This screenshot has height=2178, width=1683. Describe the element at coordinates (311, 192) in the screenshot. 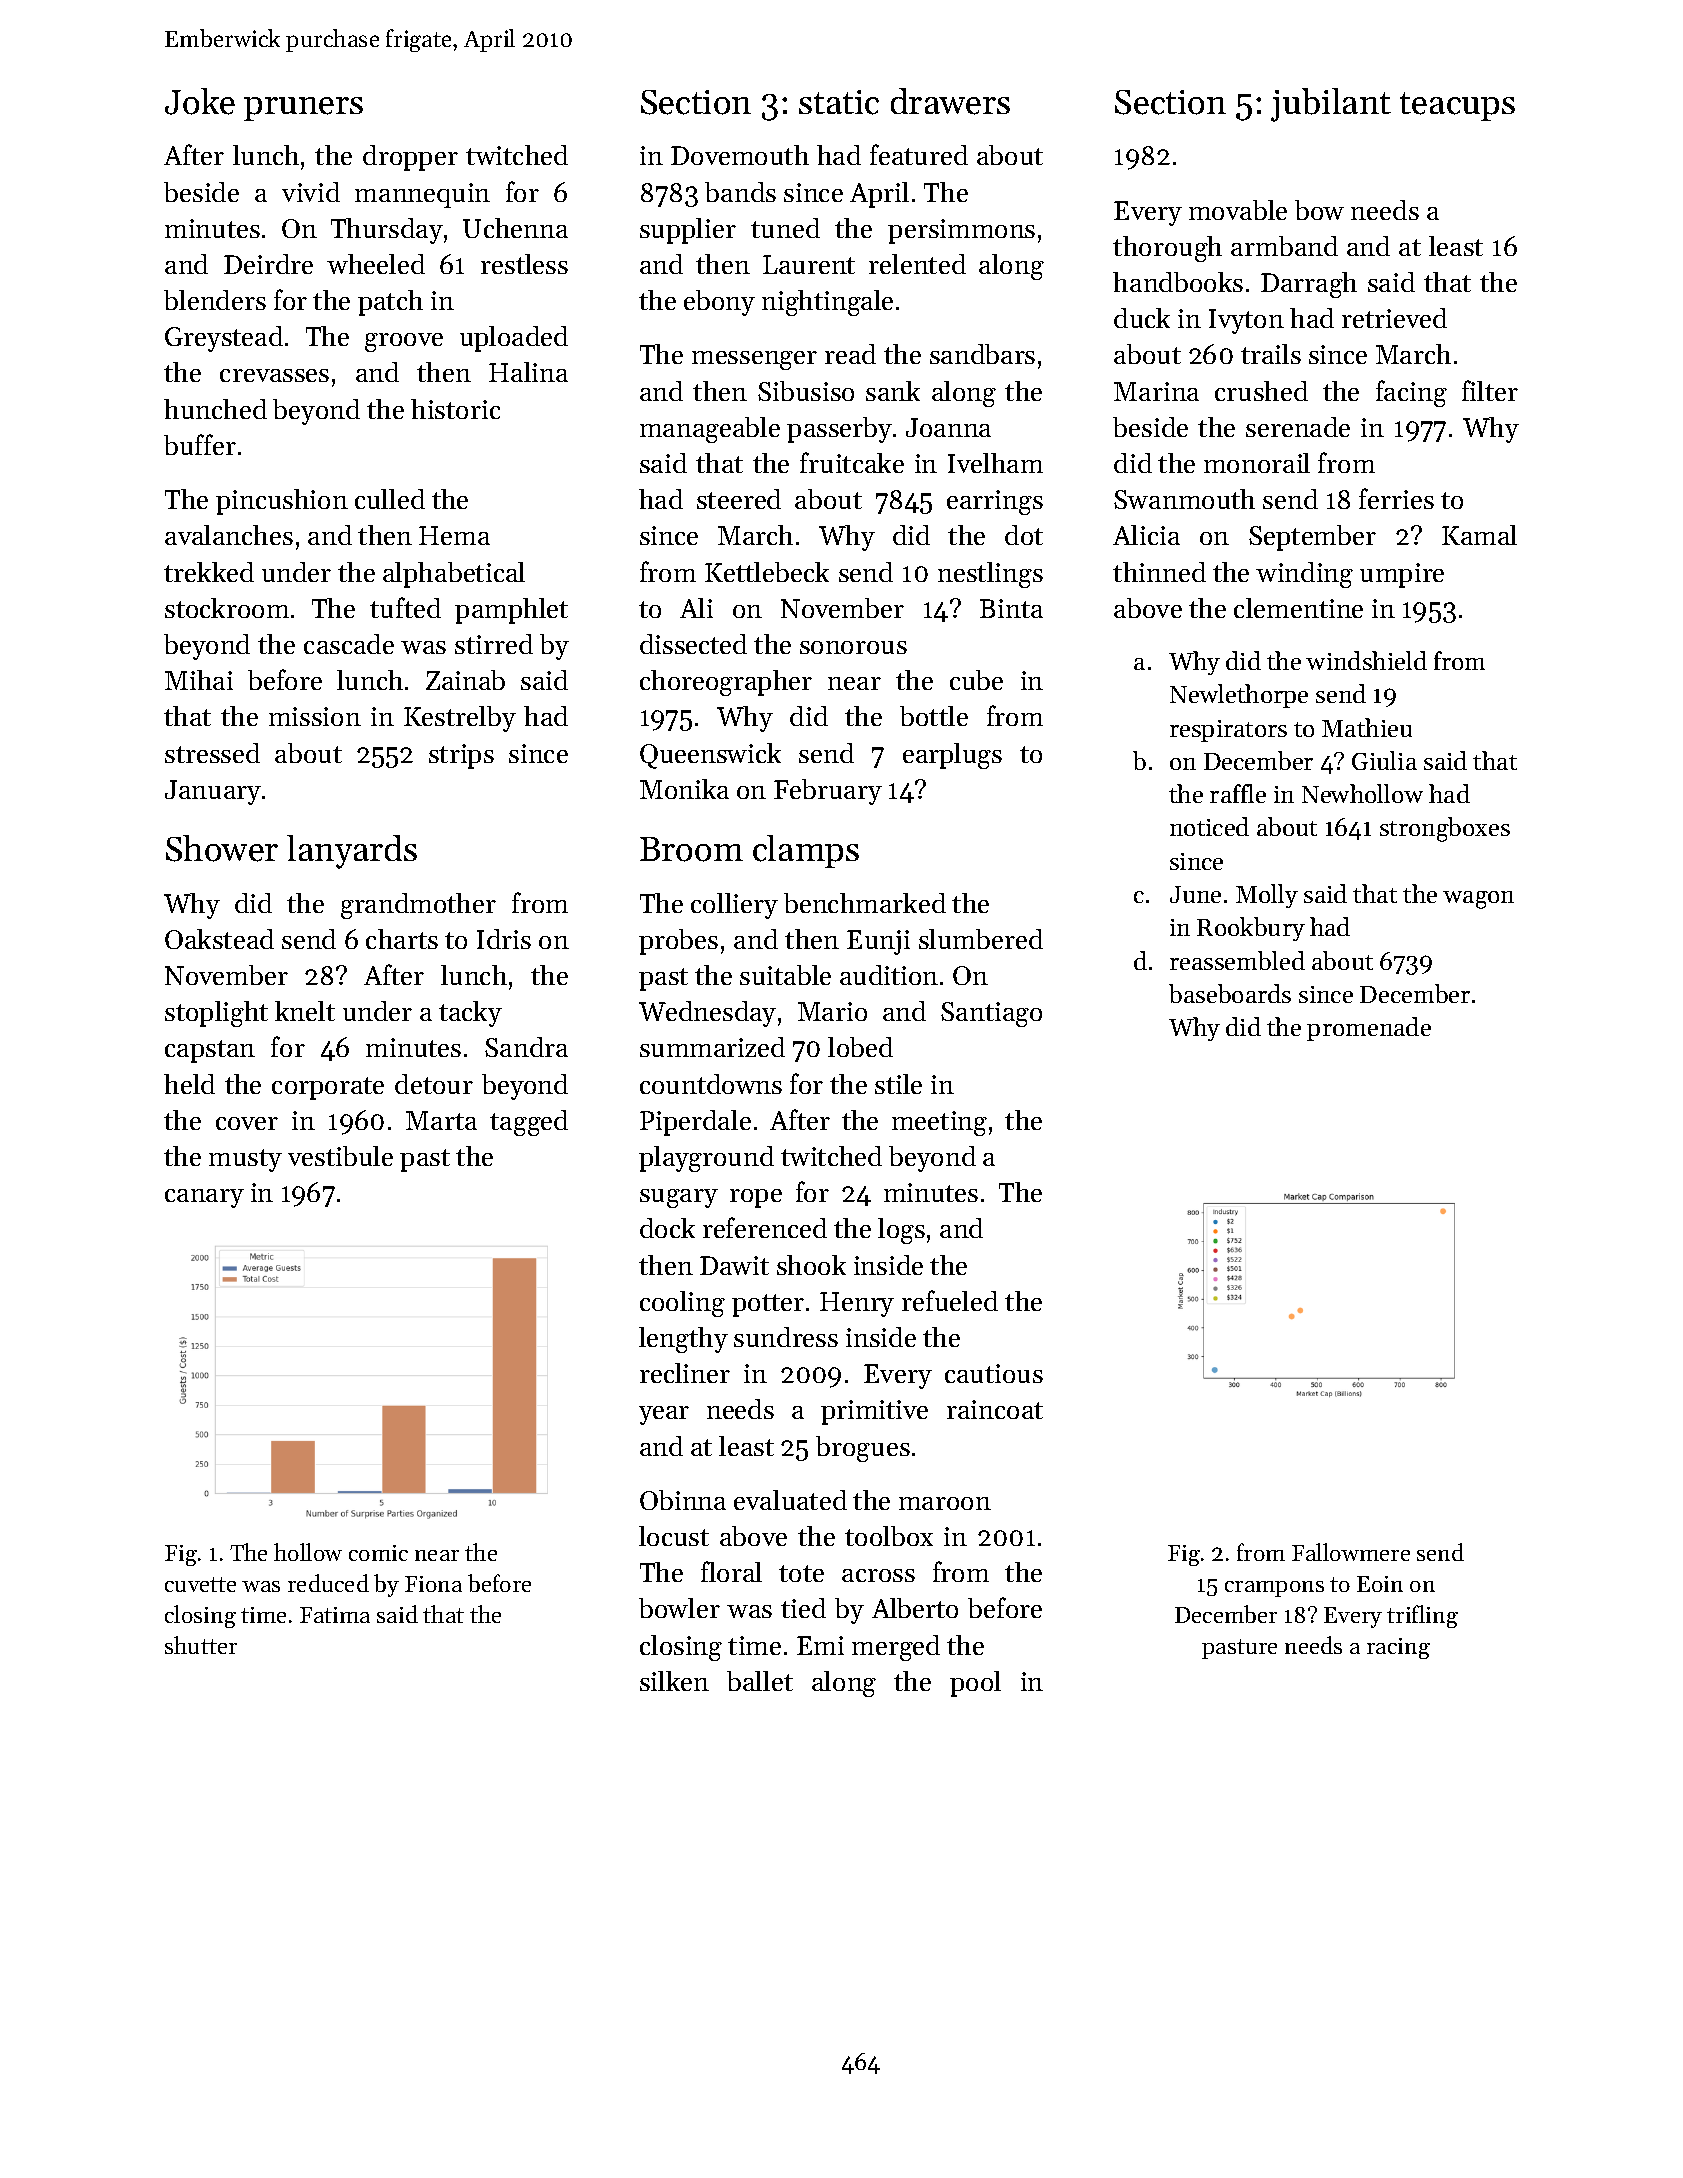

I see `vivid` at that location.
